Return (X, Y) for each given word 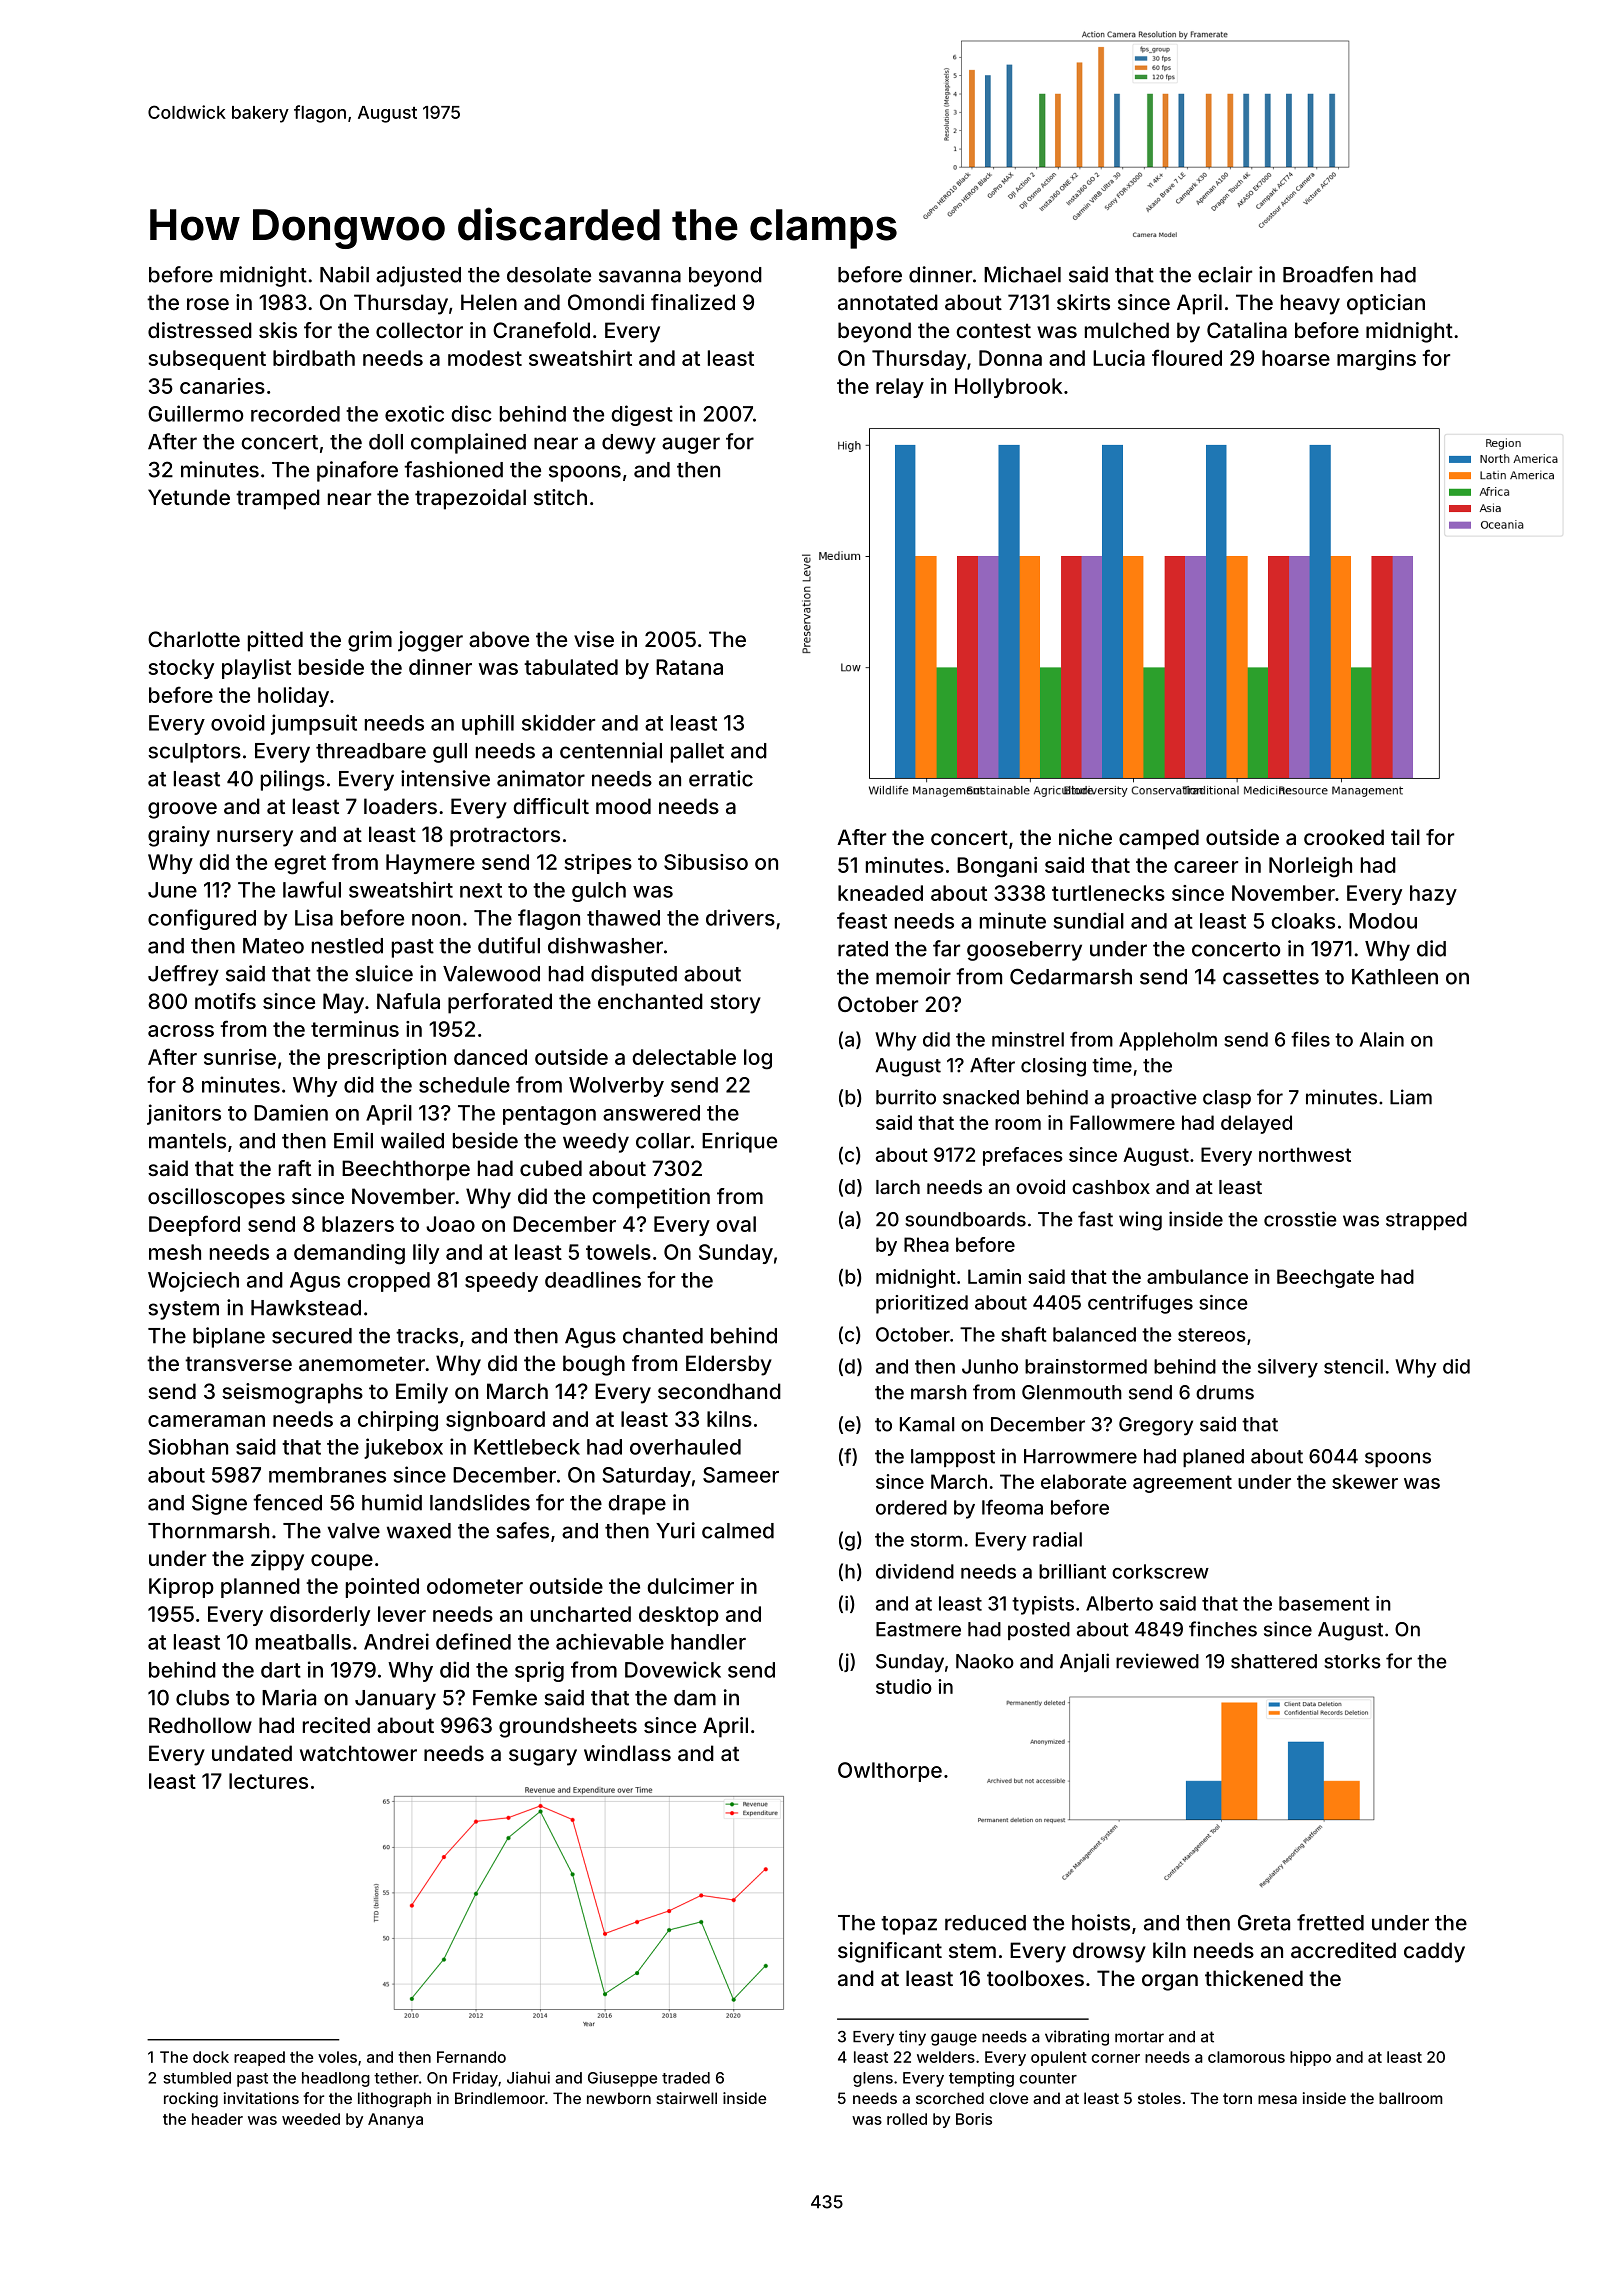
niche (1085, 837)
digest (642, 415)
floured (1187, 357)
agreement (1182, 1484)
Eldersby (729, 1365)
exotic (414, 413)
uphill (488, 724)
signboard (495, 1421)
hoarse (1296, 358)
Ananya (395, 2120)
